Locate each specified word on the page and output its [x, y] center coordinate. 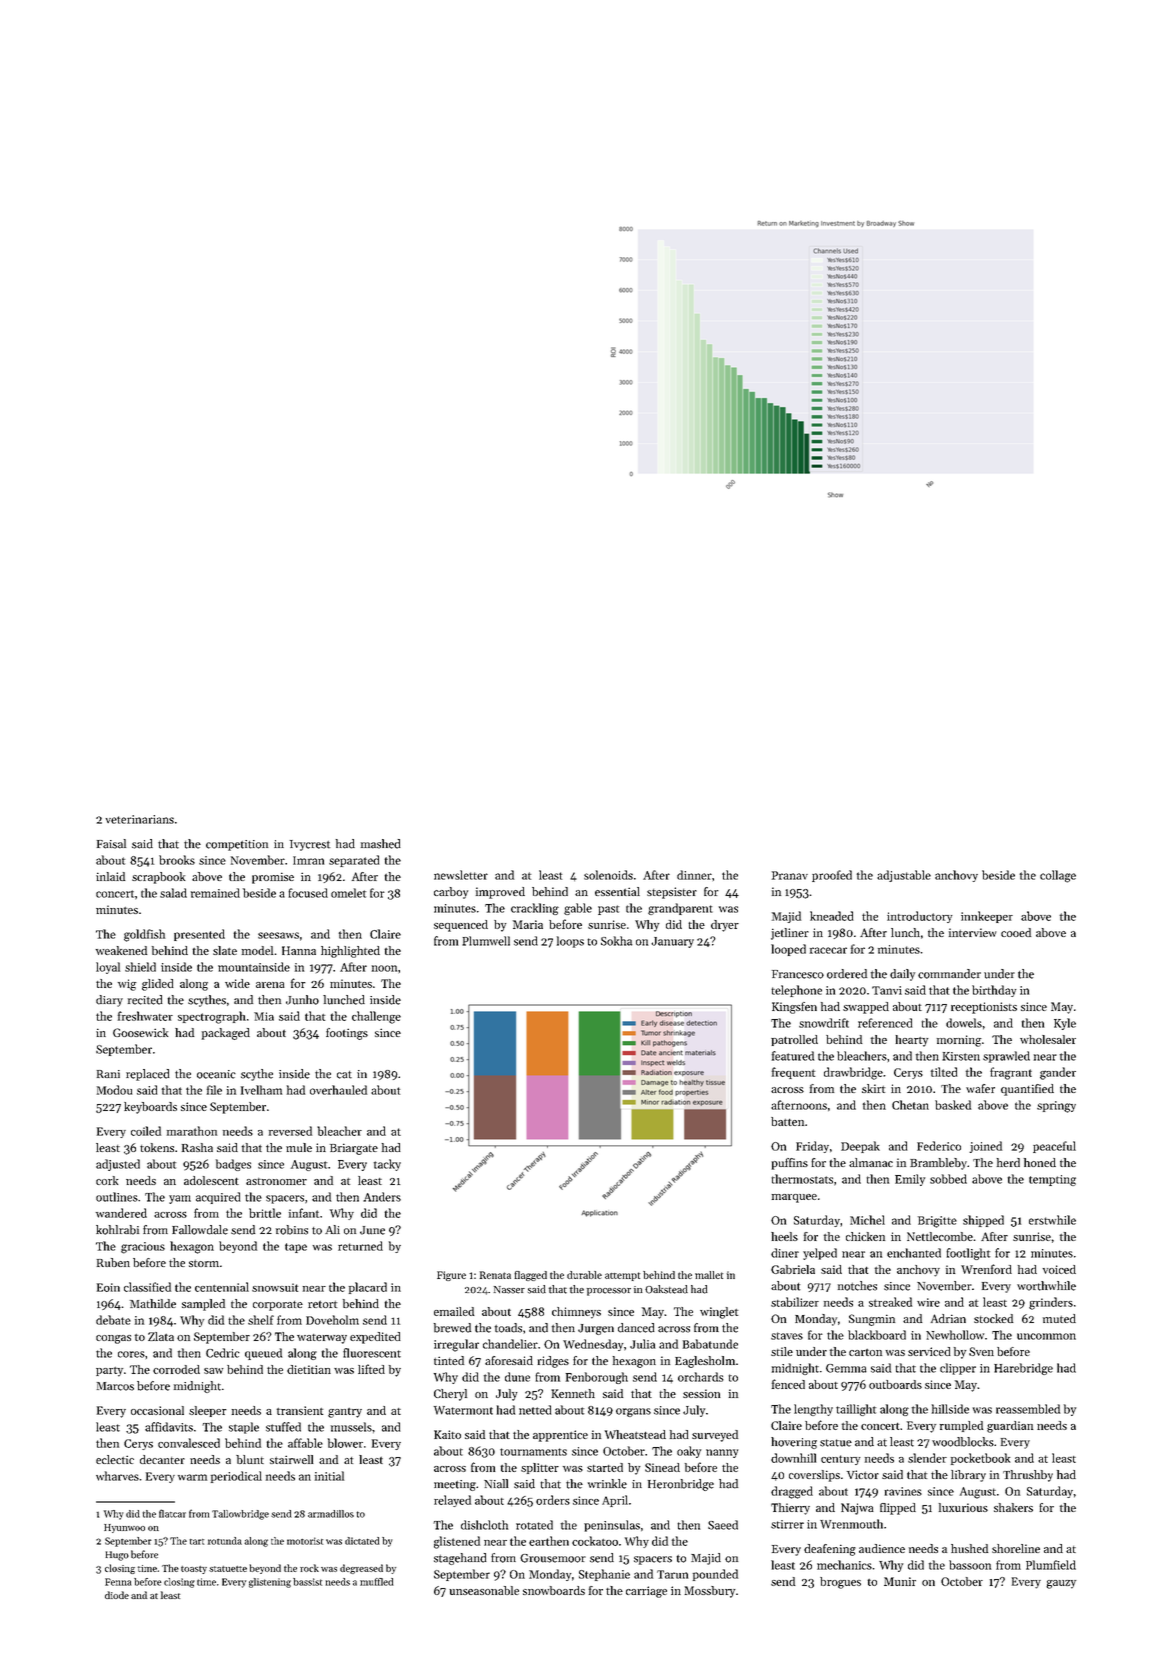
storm [204, 1263]
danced [636, 1328]
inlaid [110, 876]
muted [1059, 1318]
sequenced [461, 926]
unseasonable [484, 1590]
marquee [794, 1198]
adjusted [118, 1165]
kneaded [831, 916]
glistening [270, 1583]
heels [784, 1236]
